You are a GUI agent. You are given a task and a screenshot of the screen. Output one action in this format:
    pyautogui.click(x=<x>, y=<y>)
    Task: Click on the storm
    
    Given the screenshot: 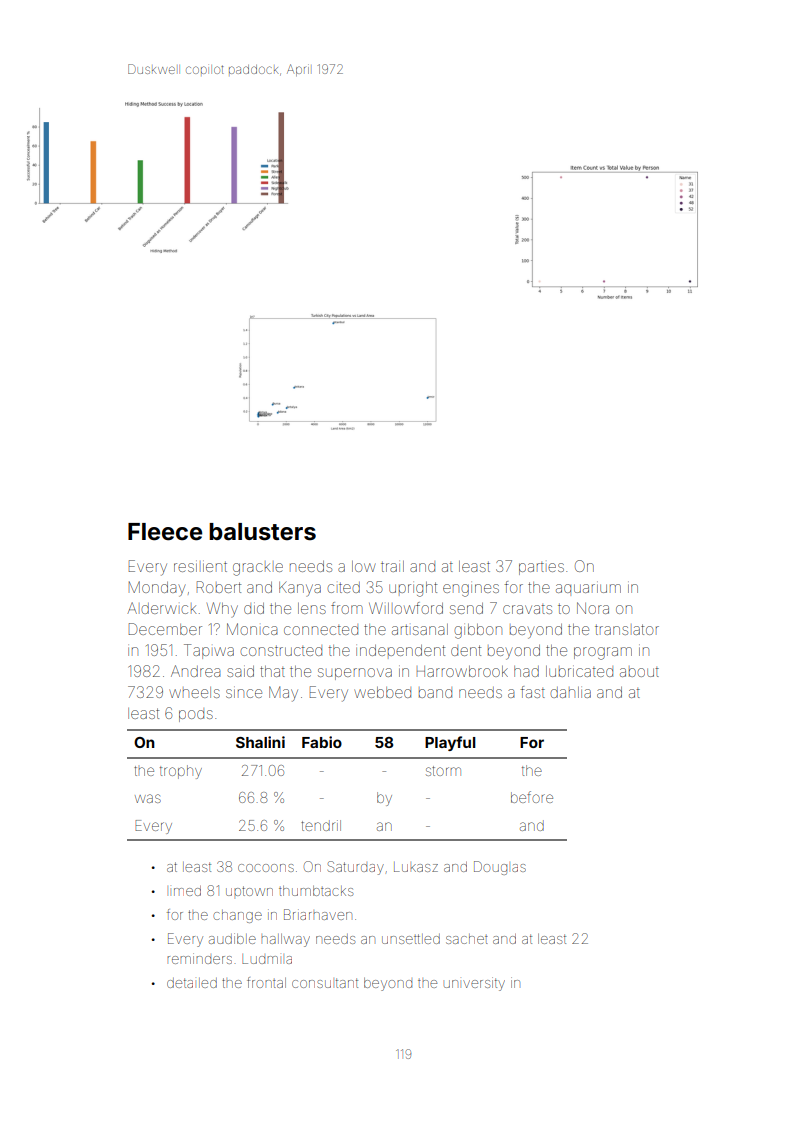 What is the action you would take?
    pyautogui.click(x=443, y=771)
